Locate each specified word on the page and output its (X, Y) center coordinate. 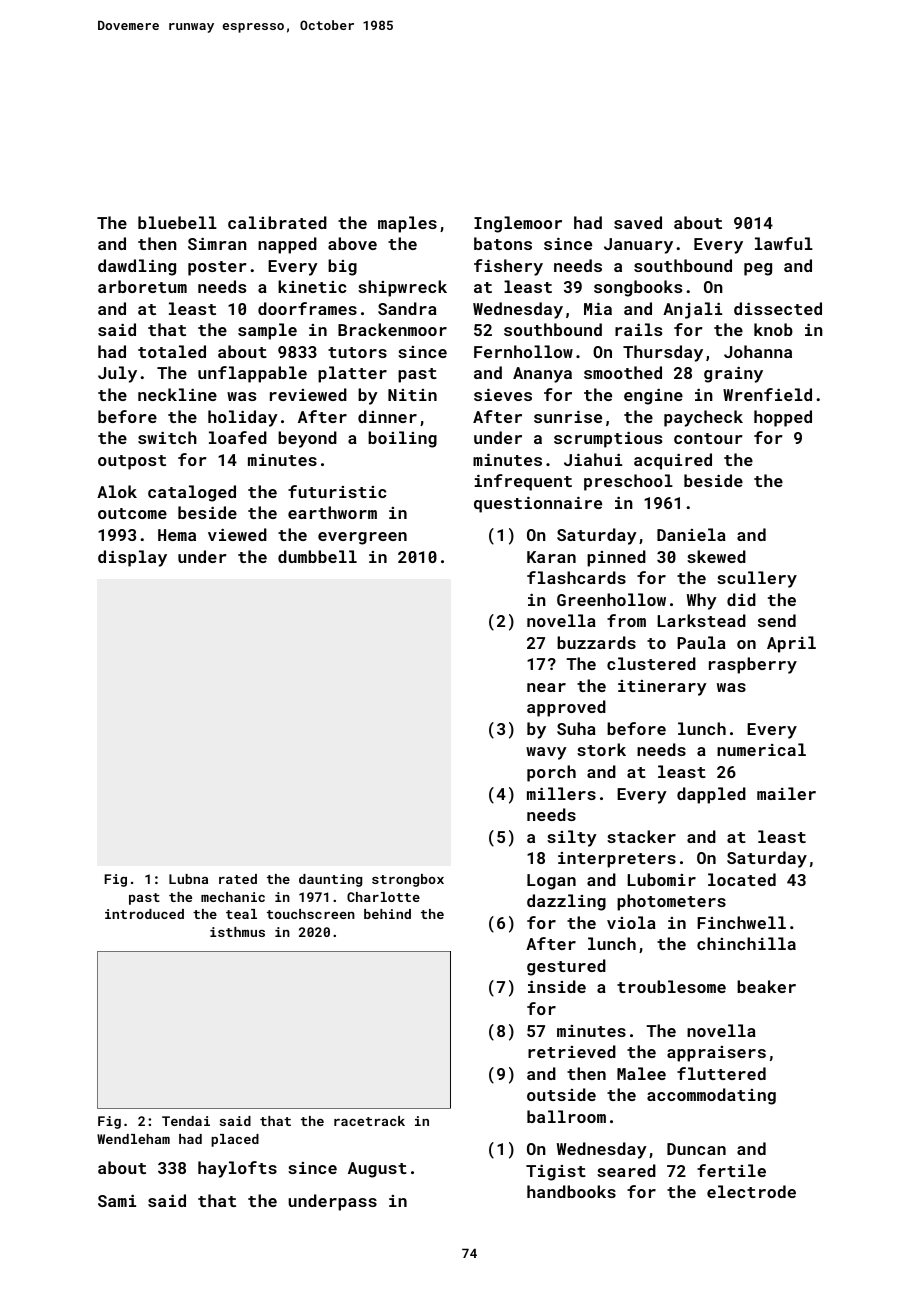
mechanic (233, 897)
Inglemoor (518, 224)
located (742, 879)
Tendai (186, 1121)
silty (572, 838)
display (132, 558)
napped (287, 245)
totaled (172, 351)
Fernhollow (523, 351)
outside (561, 1094)
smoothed (623, 372)
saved (638, 222)
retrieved (572, 1051)
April (791, 644)
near (546, 687)
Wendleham (133, 1139)
